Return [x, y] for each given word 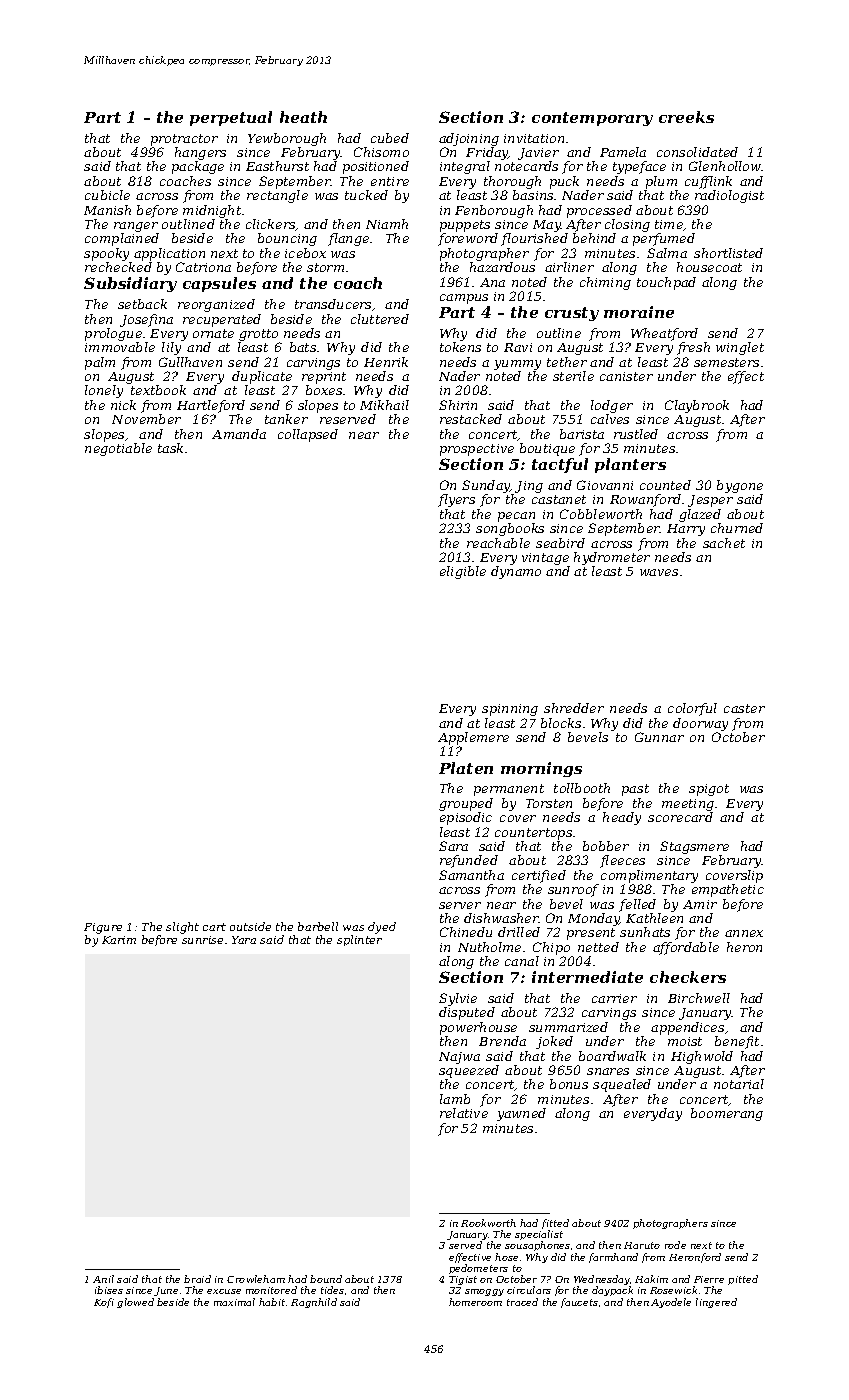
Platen [466, 768]
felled [637, 905]
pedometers [478, 1269]
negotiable [118, 449]
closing [627, 225]
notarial [739, 1084]
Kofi [104, 1303]
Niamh [387, 224]
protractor [184, 140]
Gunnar [659, 737]
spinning [510, 710]
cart [214, 927]
